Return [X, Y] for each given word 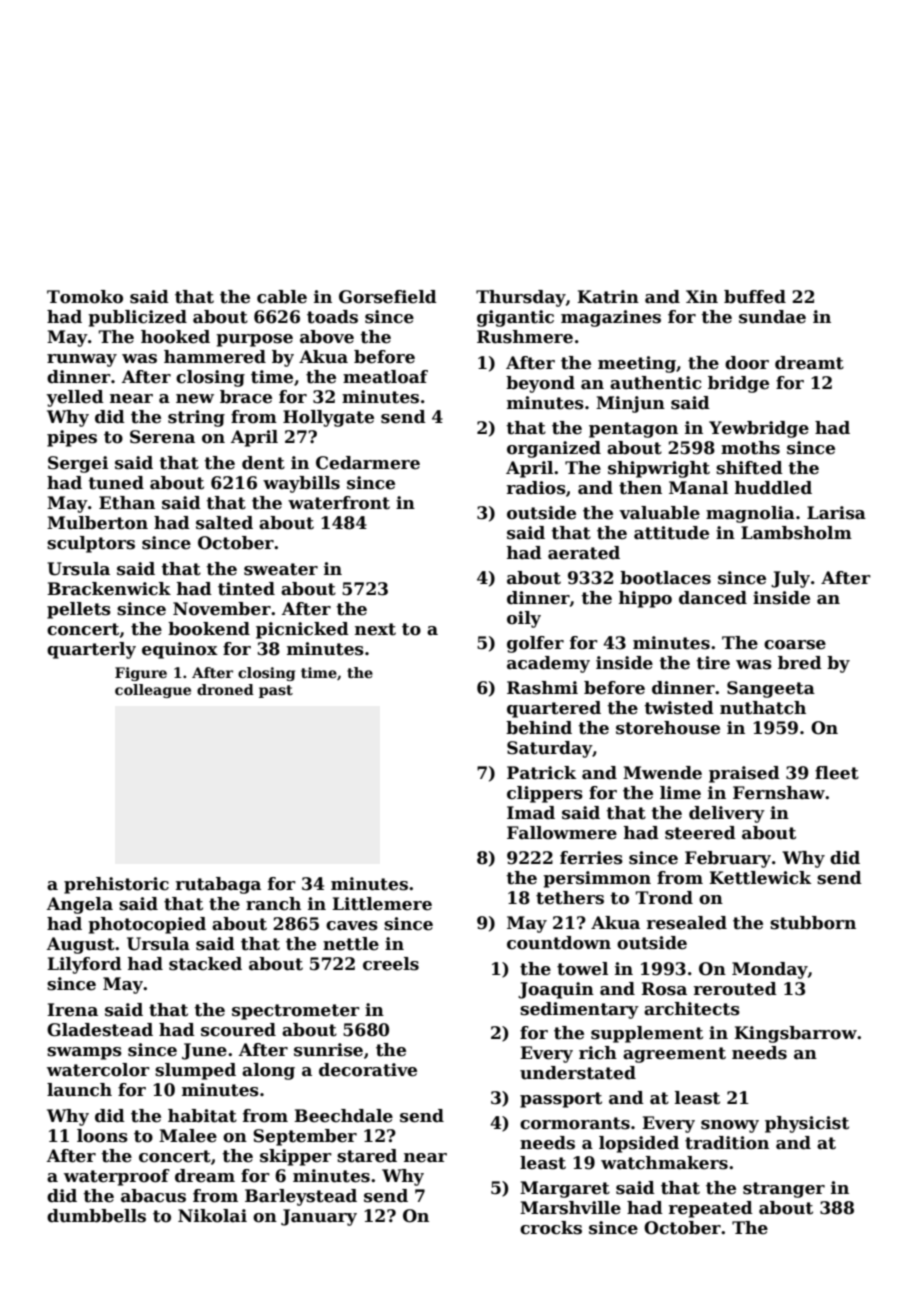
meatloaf [385, 377]
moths [750, 448]
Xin [702, 296]
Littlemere [382, 904]
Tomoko [85, 297]
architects [692, 1009]
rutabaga [218, 885]
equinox [180, 650]
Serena [162, 437]
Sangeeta [771, 689]
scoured [238, 1030]
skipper [296, 1157]
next [375, 629]
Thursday [521, 298]
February [728, 859]
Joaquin [556, 990]
